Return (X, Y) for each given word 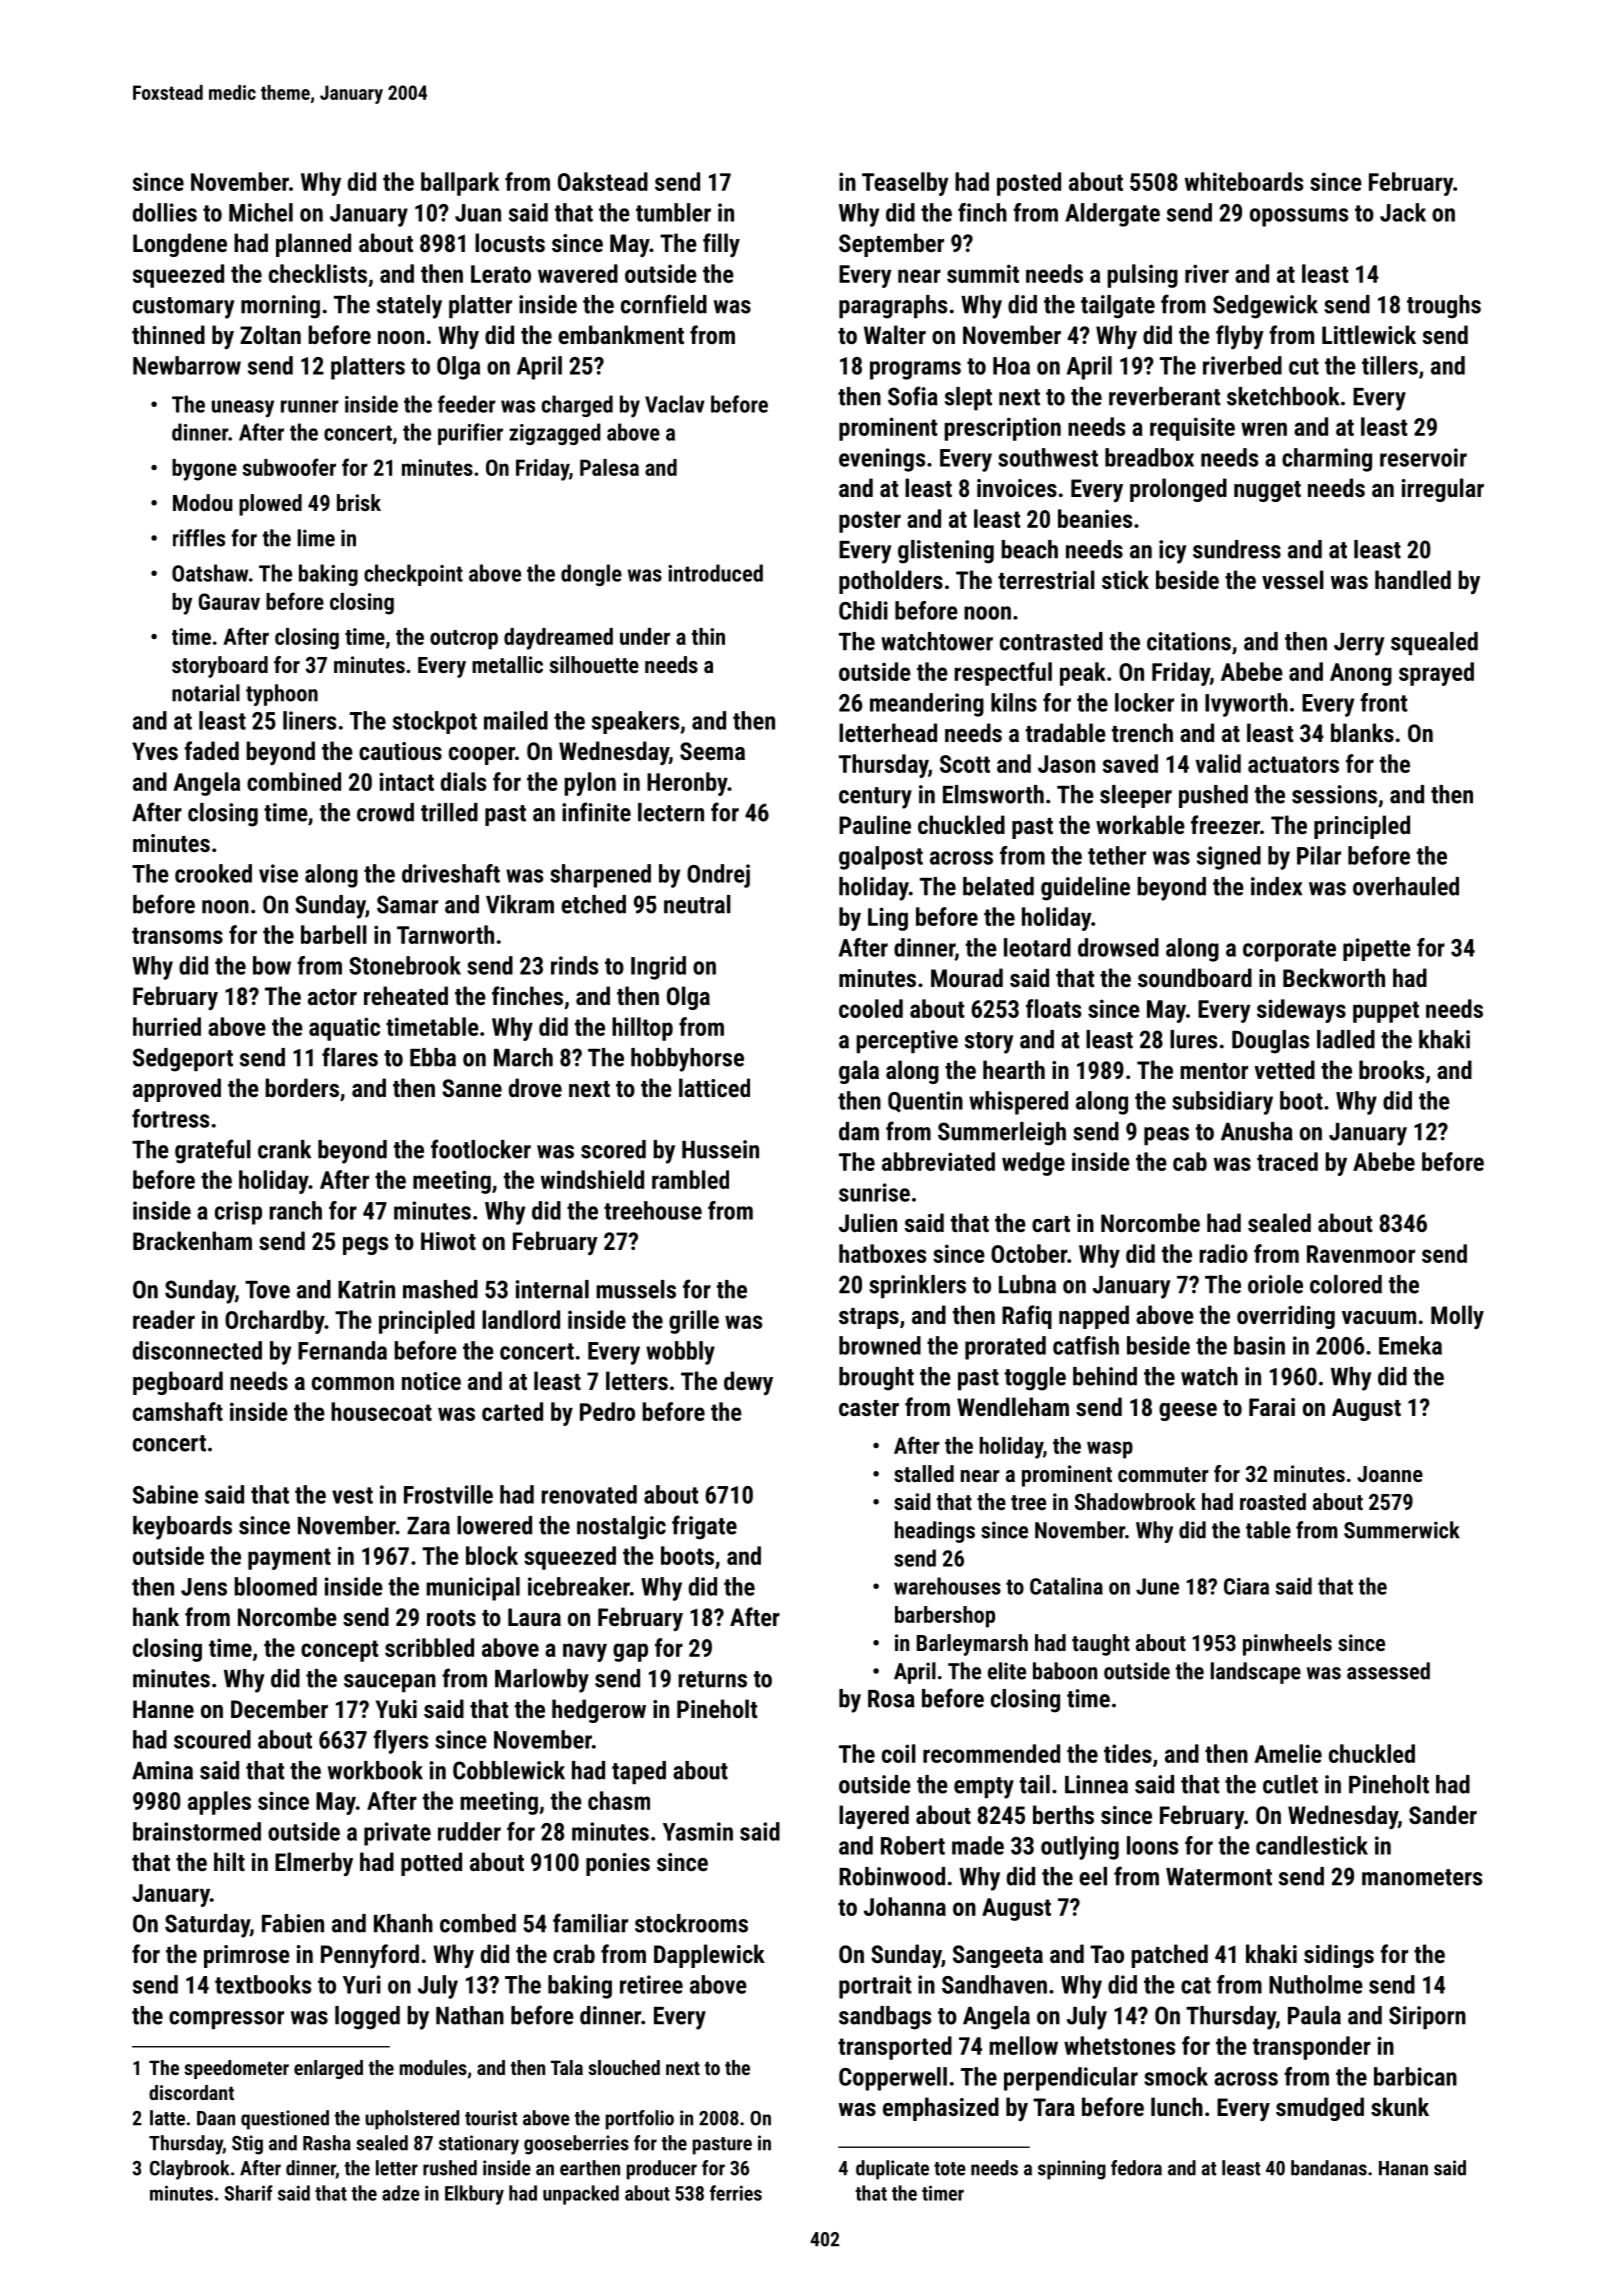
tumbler (673, 212)
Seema (712, 751)
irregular (1443, 490)
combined (294, 781)
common (353, 1383)
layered (874, 1817)
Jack (1403, 212)
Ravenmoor (1361, 1254)
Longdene (180, 245)
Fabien (293, 1923)
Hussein (720, 1149)
